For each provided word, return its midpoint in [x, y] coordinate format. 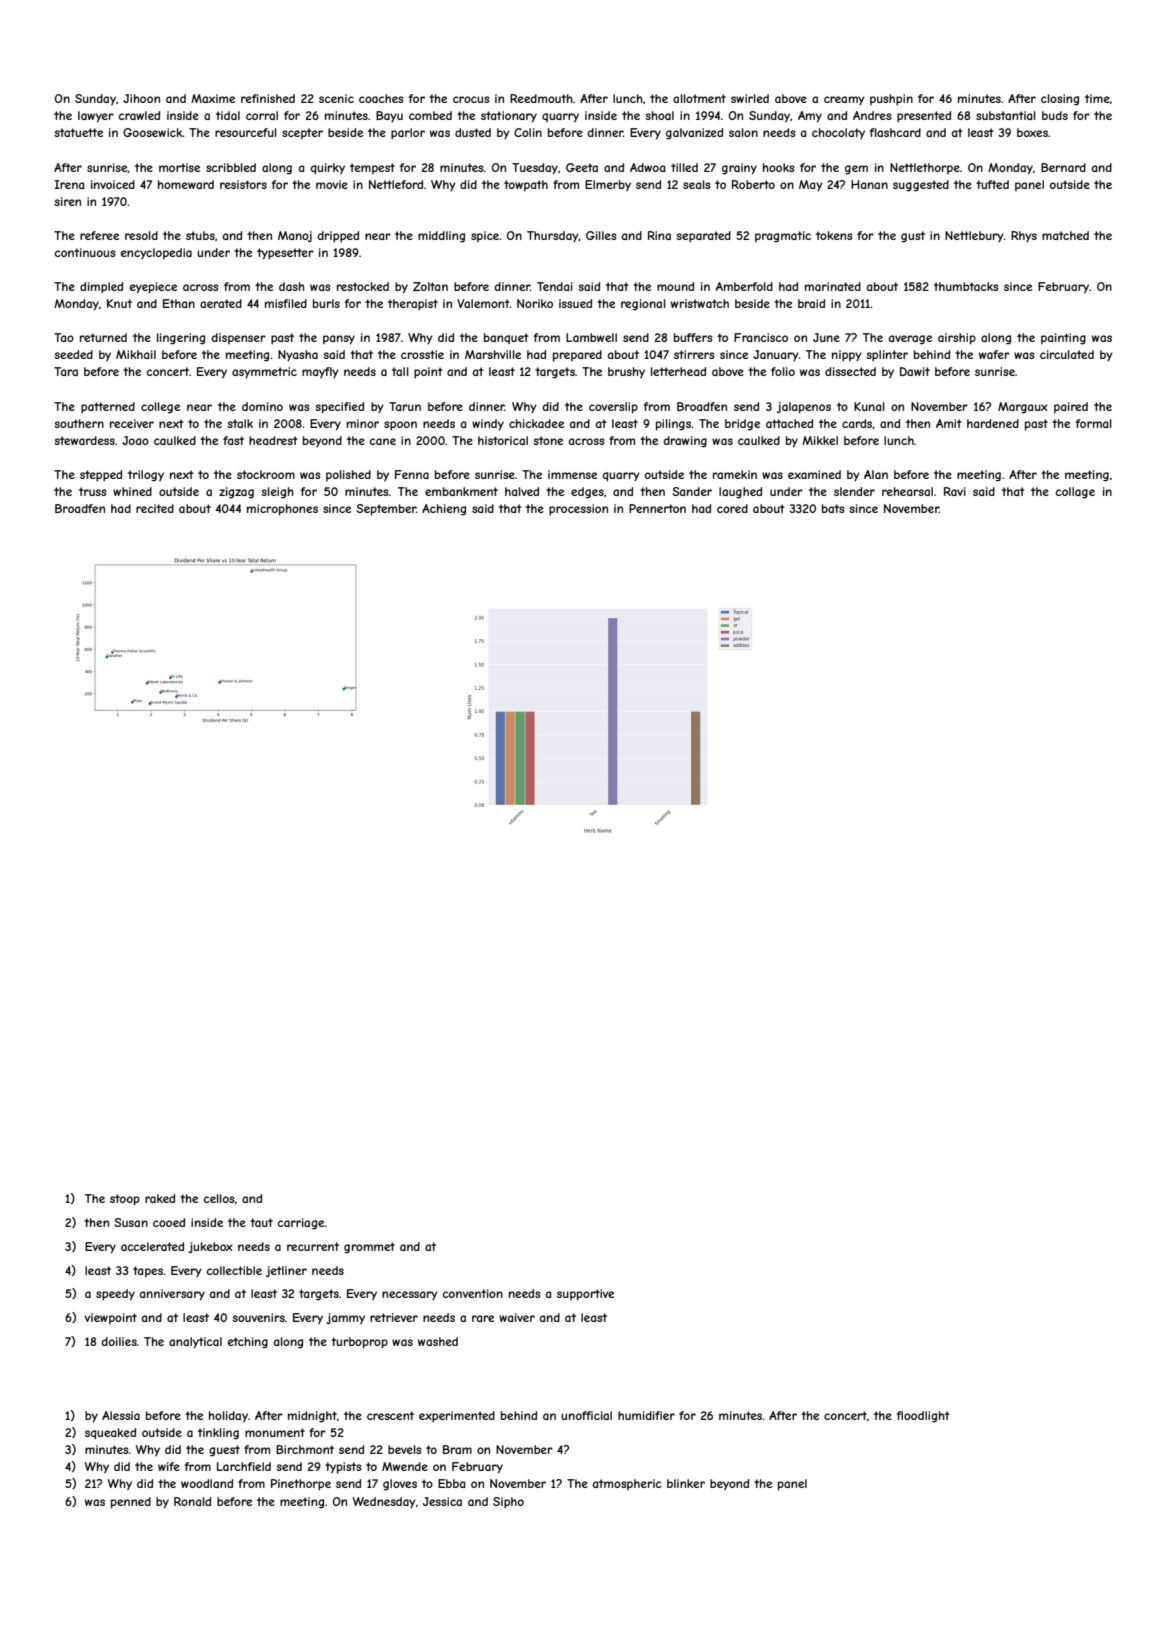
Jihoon [141, 98]
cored [732, 508]
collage [1075, 493]
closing [1060, 100]
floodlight [923, 1417]
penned [131, 1503]
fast [233, 440]
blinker [686, 1483]
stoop [125, 1200]
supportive [585, 1295]
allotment [699, 98]
